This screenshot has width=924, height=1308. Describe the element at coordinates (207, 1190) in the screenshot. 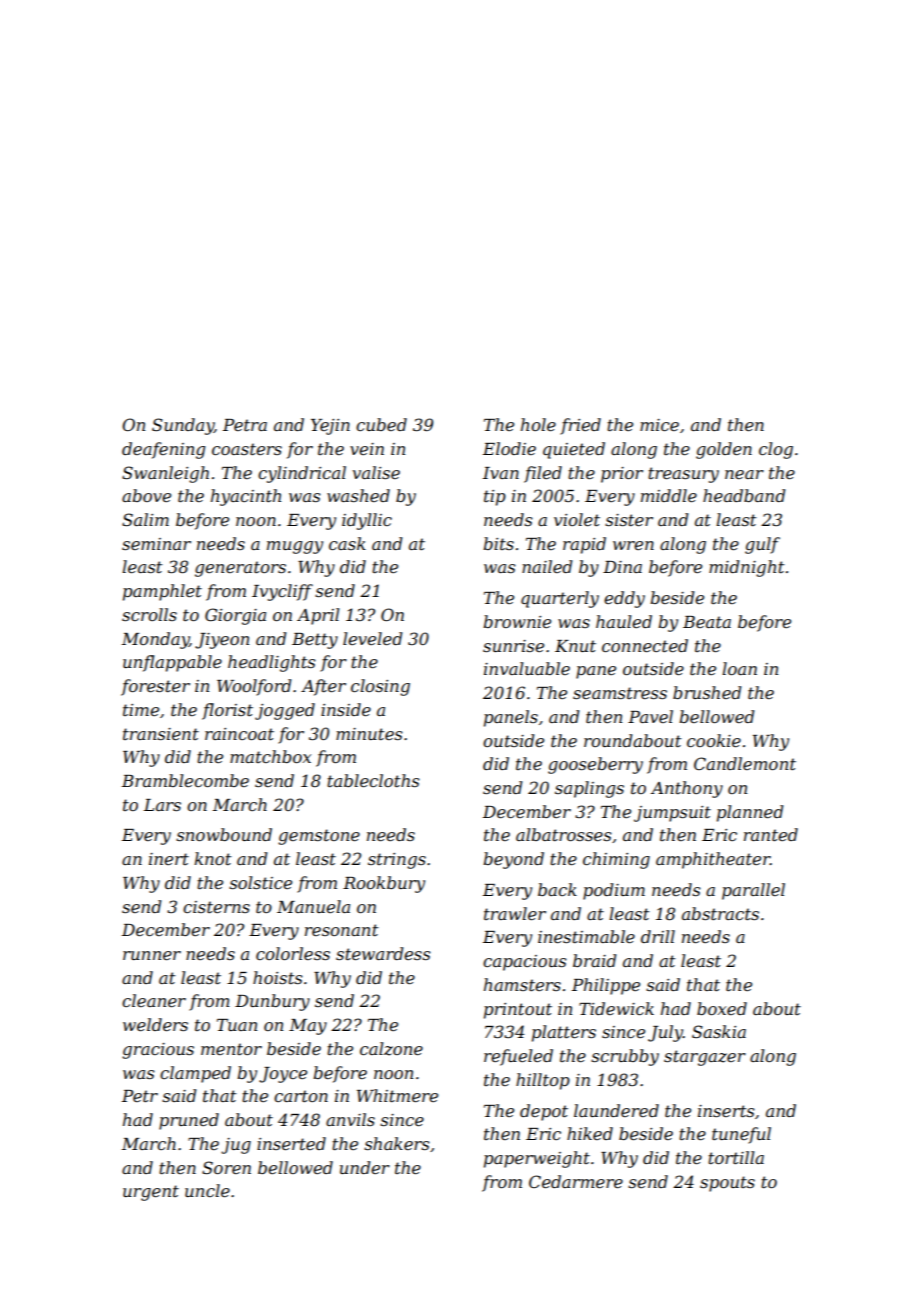

I see `uncle` at that location.
